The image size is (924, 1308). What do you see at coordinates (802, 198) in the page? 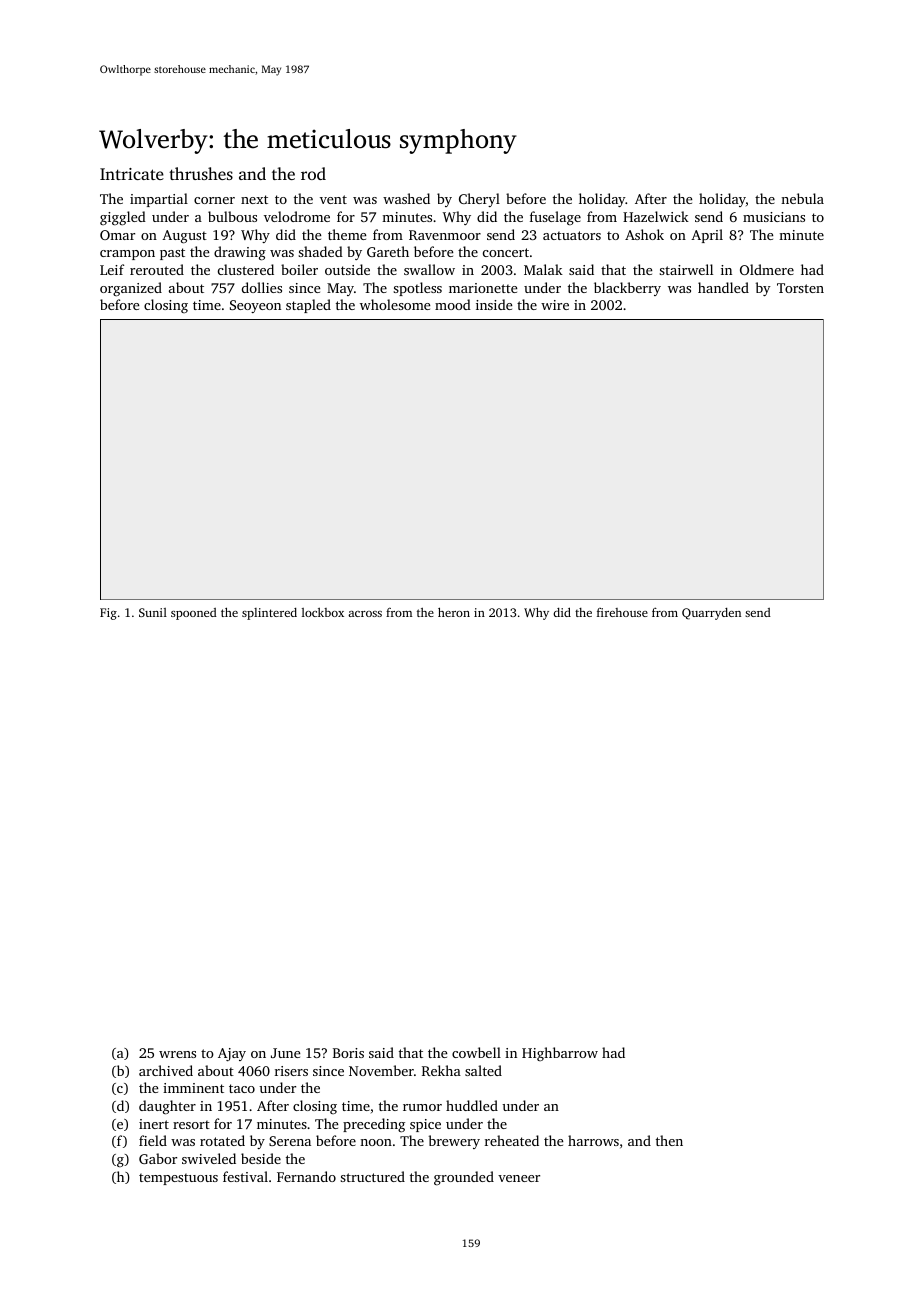
I see `nebula` at bounding box center [802, 198].
